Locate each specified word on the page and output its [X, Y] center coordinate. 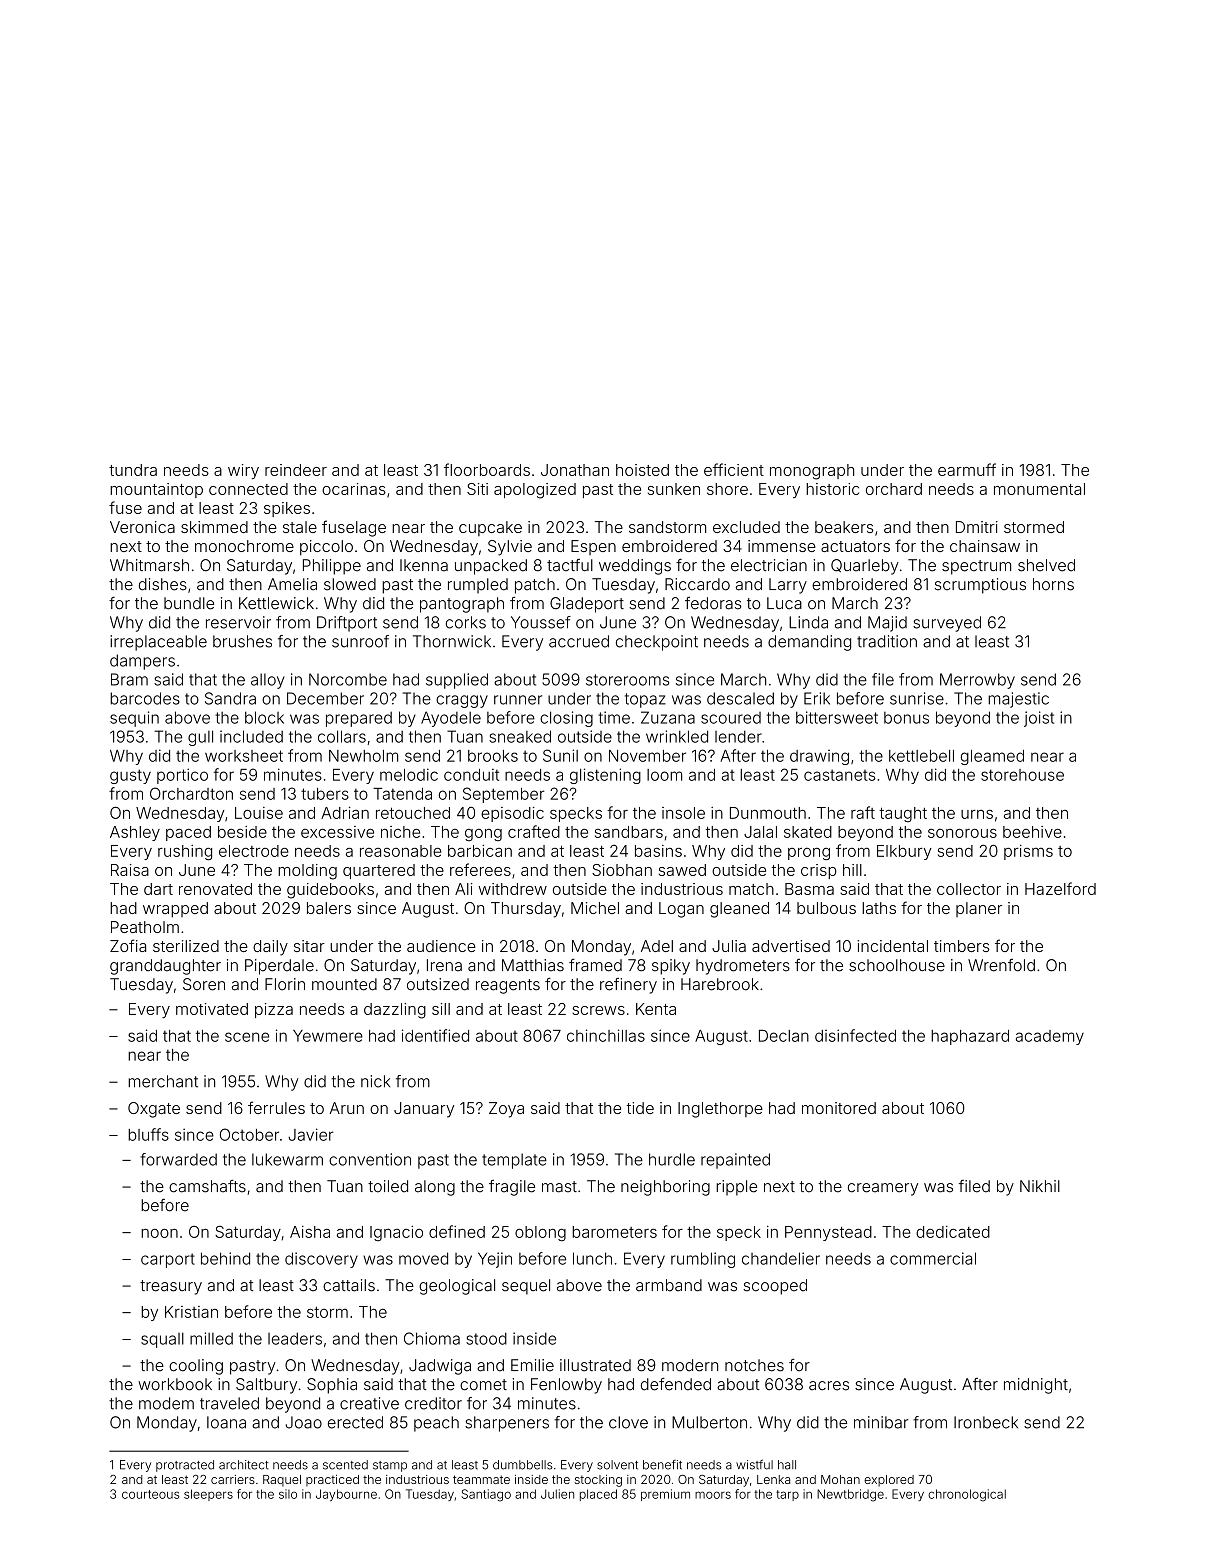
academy [1050, 1037]
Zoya [506, 1110]
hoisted [642, 470]
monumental [1039, 489]
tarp [787, 1495]
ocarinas [354, 489]
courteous [150, 1494]
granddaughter [165, 967]
